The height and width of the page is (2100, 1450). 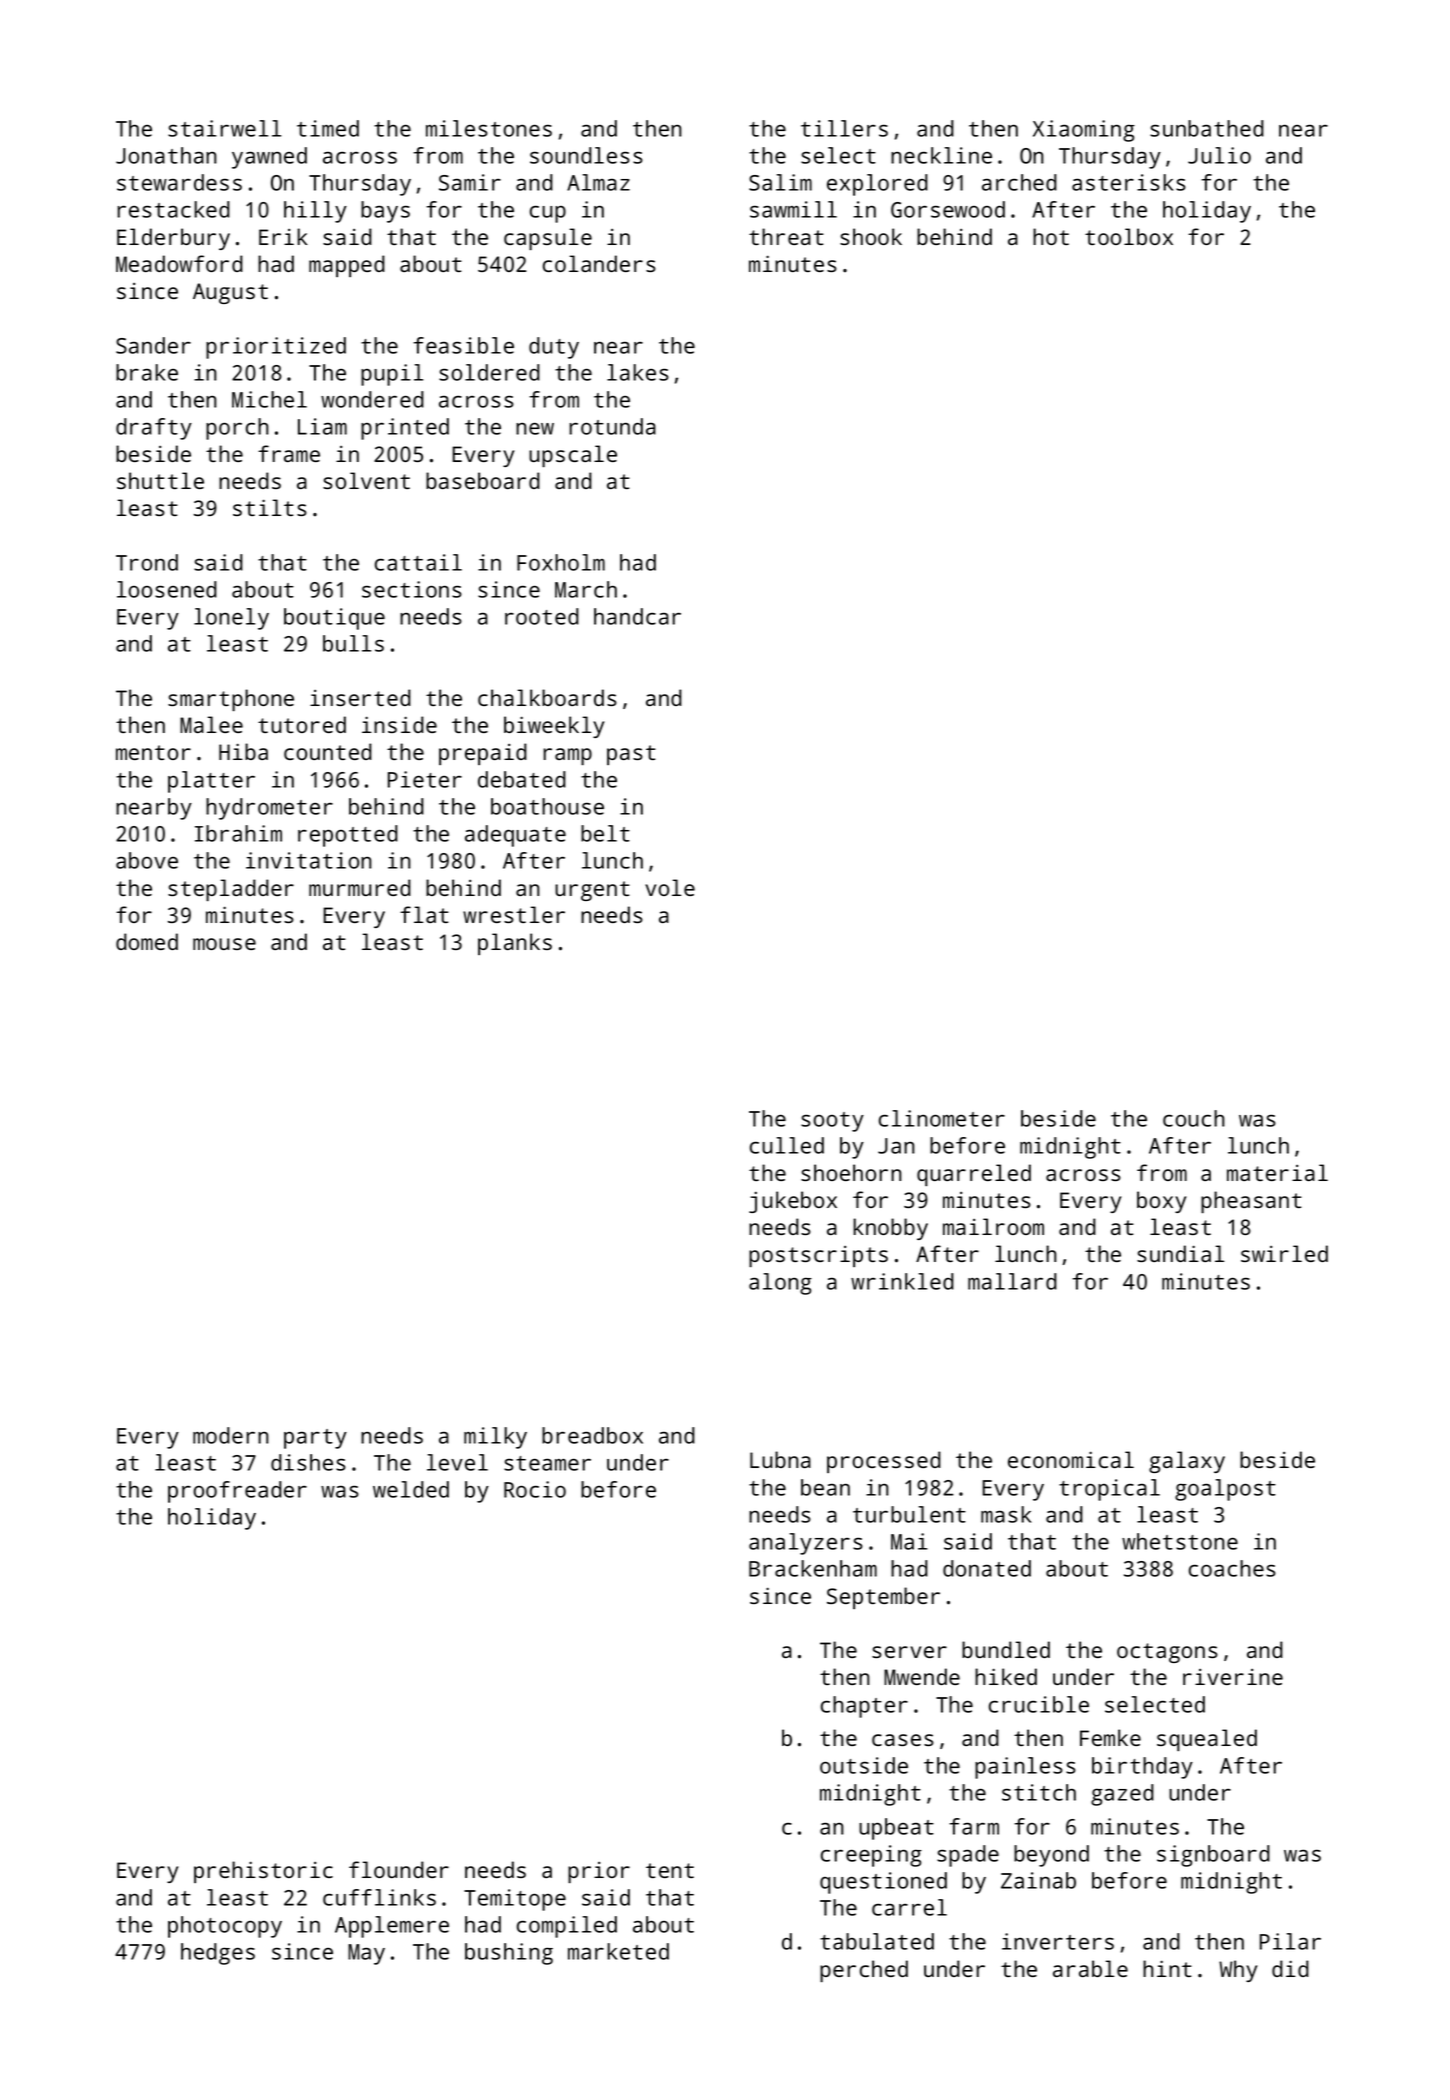 I want to click on proofreader, so click(x=237, y=1492).
